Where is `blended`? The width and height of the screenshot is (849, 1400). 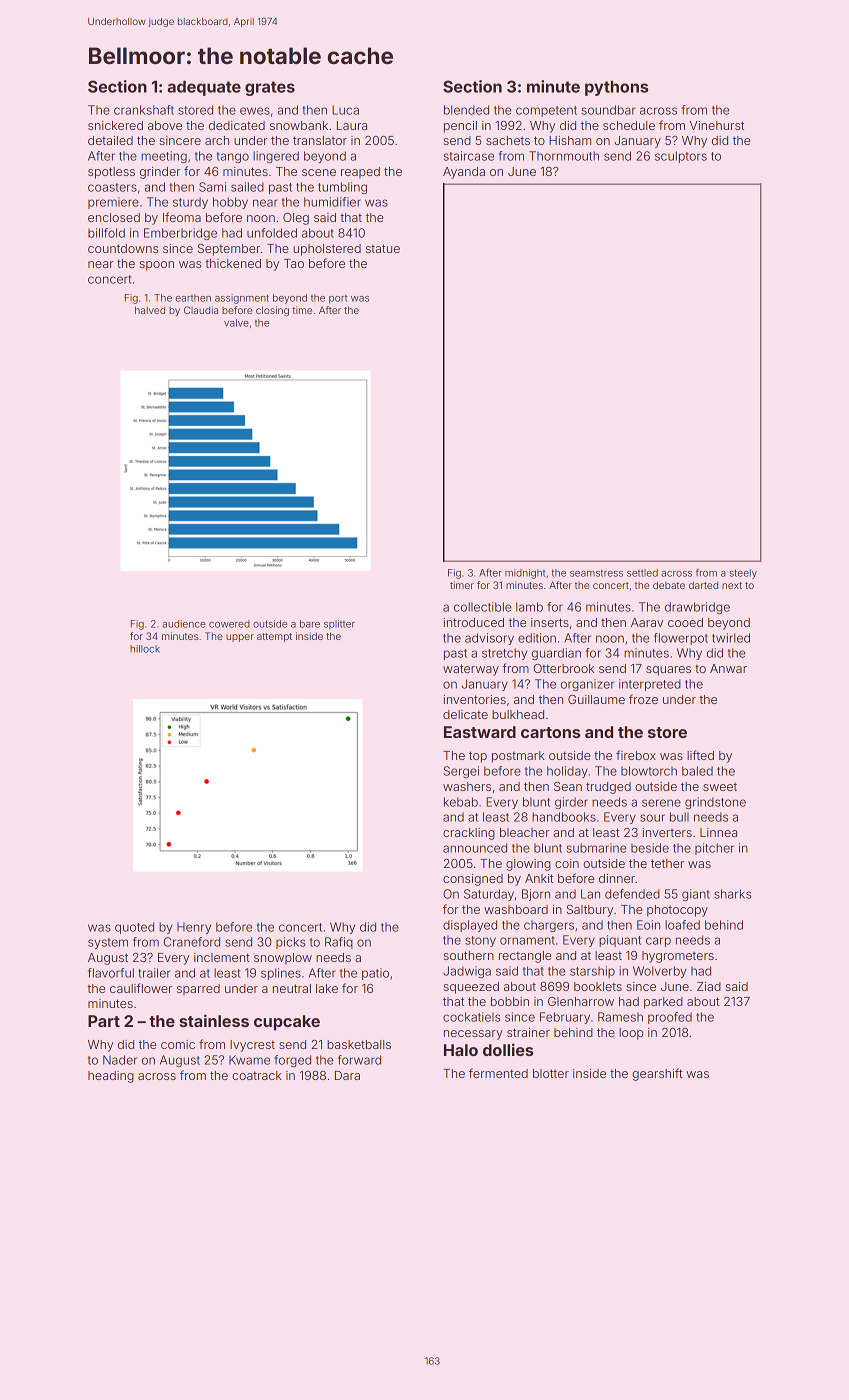 blended is located at coordinates (466, 110).
